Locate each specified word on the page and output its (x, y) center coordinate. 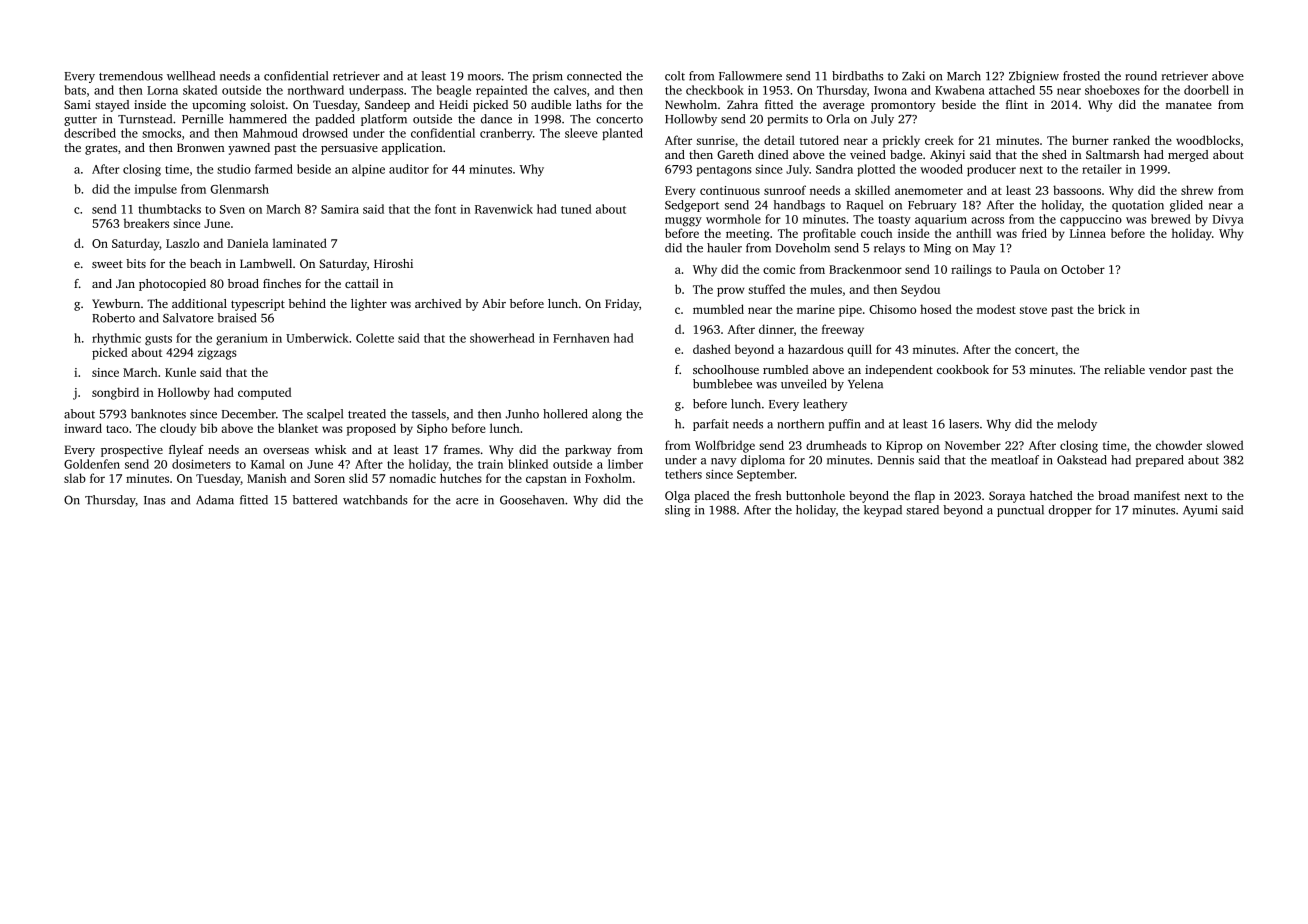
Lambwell (266, 263)
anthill (973, 233)
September (766, 475)
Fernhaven (581, 338)
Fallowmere (750, 76)
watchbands (375, 500)
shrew (1197, 190)
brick (1112, 309)
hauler (724, 248)
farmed (274, 169)
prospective (132, 451)
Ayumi (1200, 511)
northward (316, 90)
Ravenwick (504, 209)
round (1141, 76)
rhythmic (116, 339)
